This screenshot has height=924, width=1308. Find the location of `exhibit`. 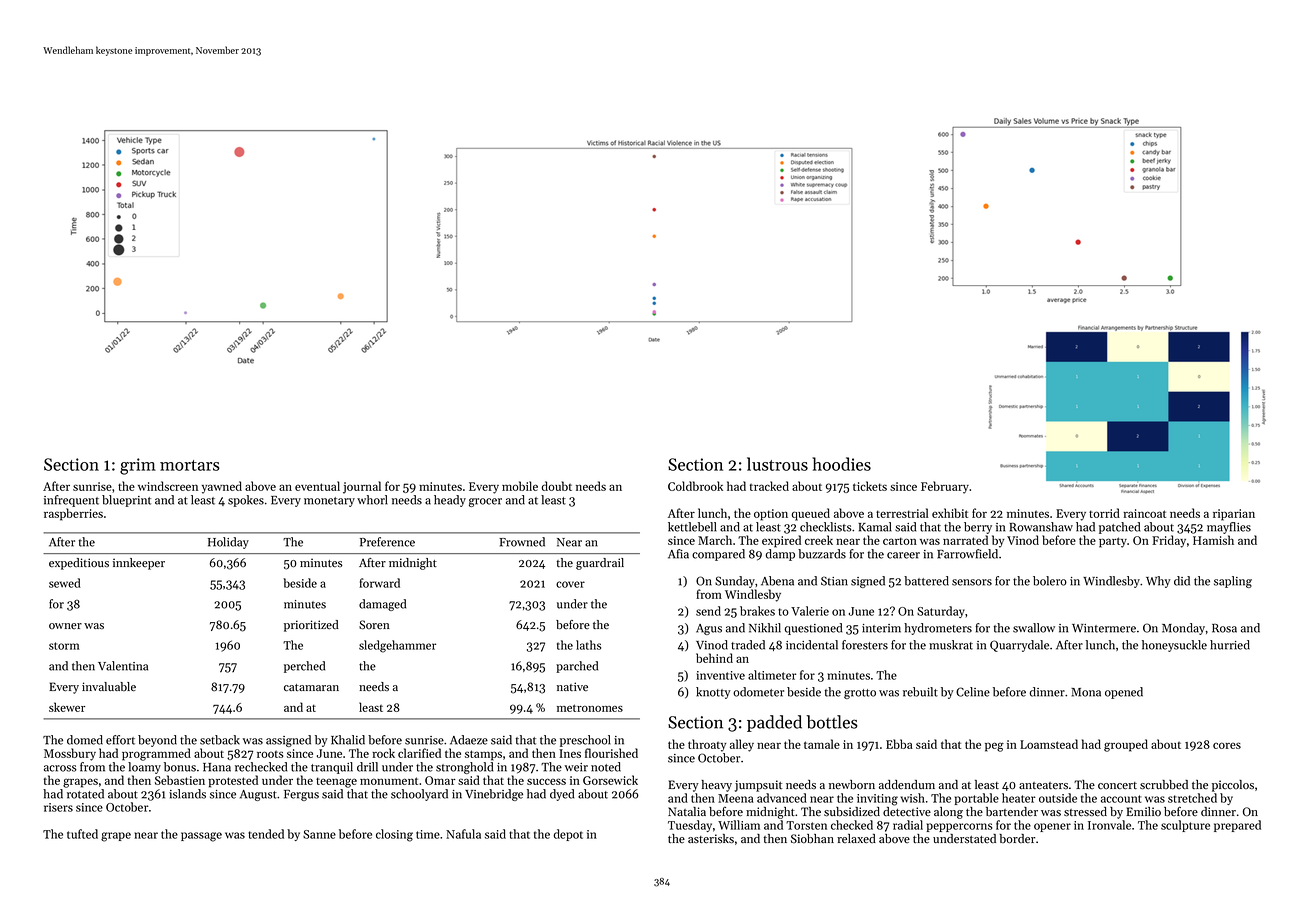

exhibit is located at coordinates (950, 513).
